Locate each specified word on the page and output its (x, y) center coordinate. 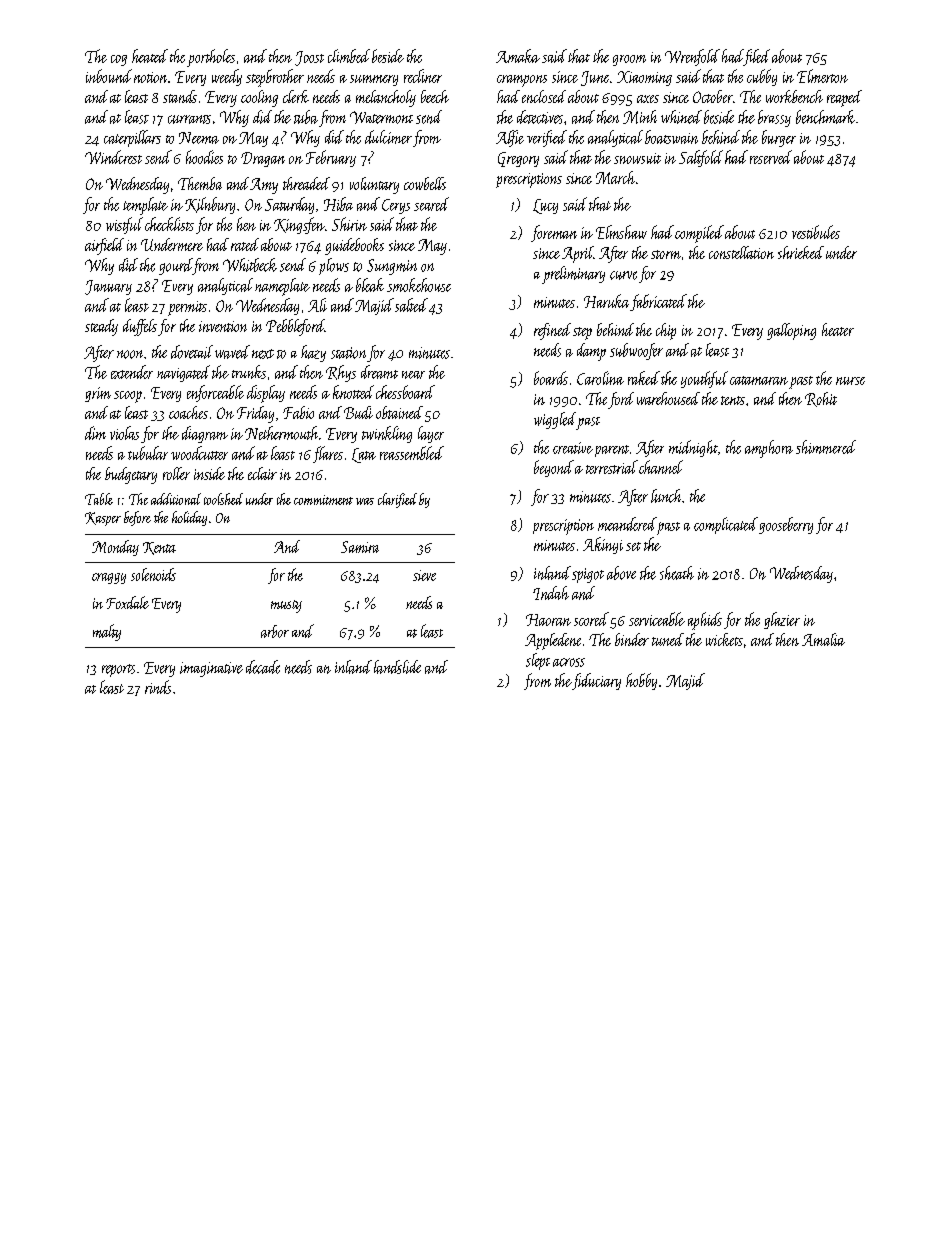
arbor (275, 631)
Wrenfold (692, 57)
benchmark (825, 117)
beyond (554, 468)
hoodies (204, 157)
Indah (551, 593)
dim (95, 433)
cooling (259, 98)
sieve (424, 575)
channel (661, 467)
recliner (423, 76)
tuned (668, 639)
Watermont (381, 117)
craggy (109, 578)
